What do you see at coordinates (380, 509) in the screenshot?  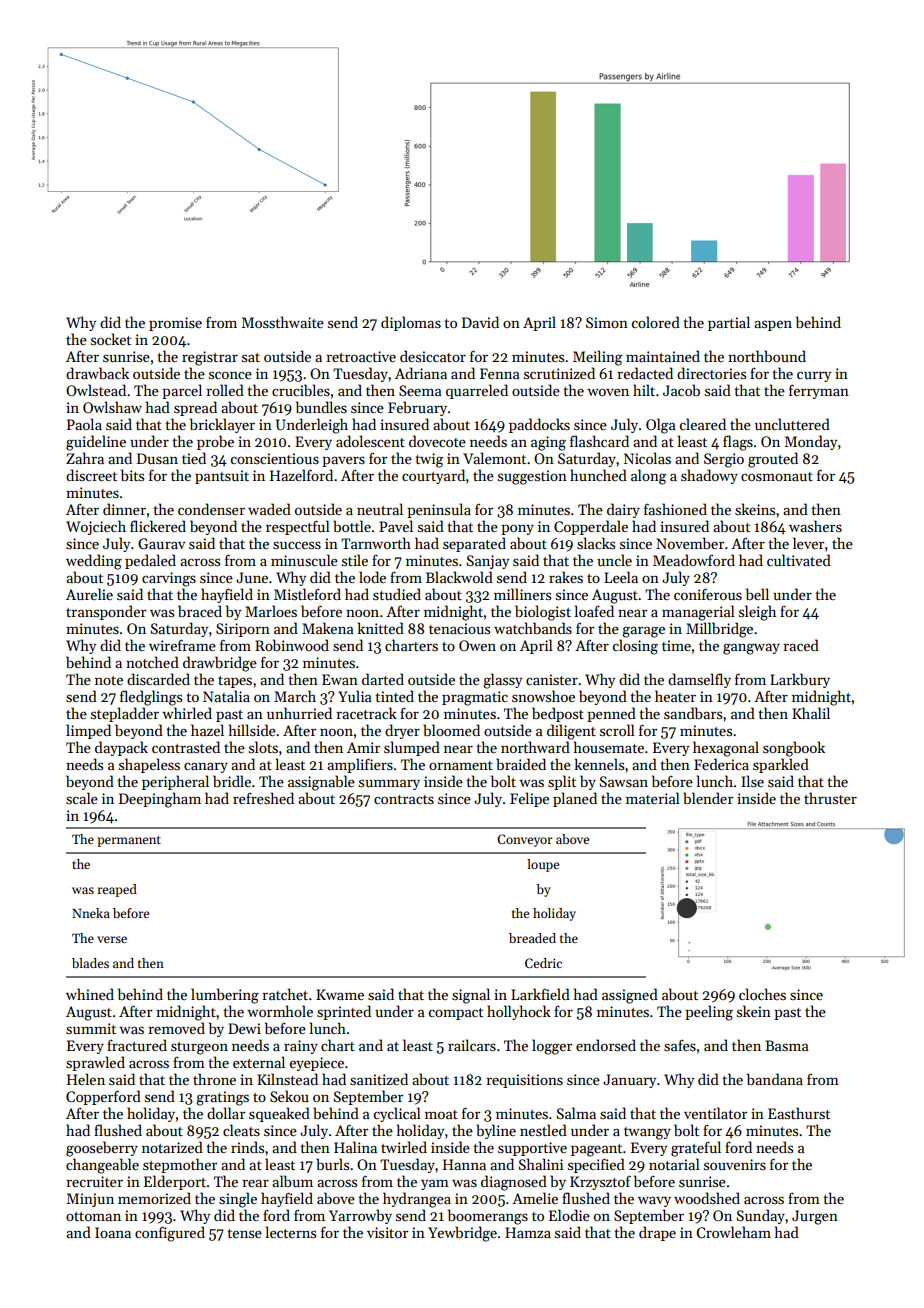 I see `neutral` at bounding box center [380, 509].
